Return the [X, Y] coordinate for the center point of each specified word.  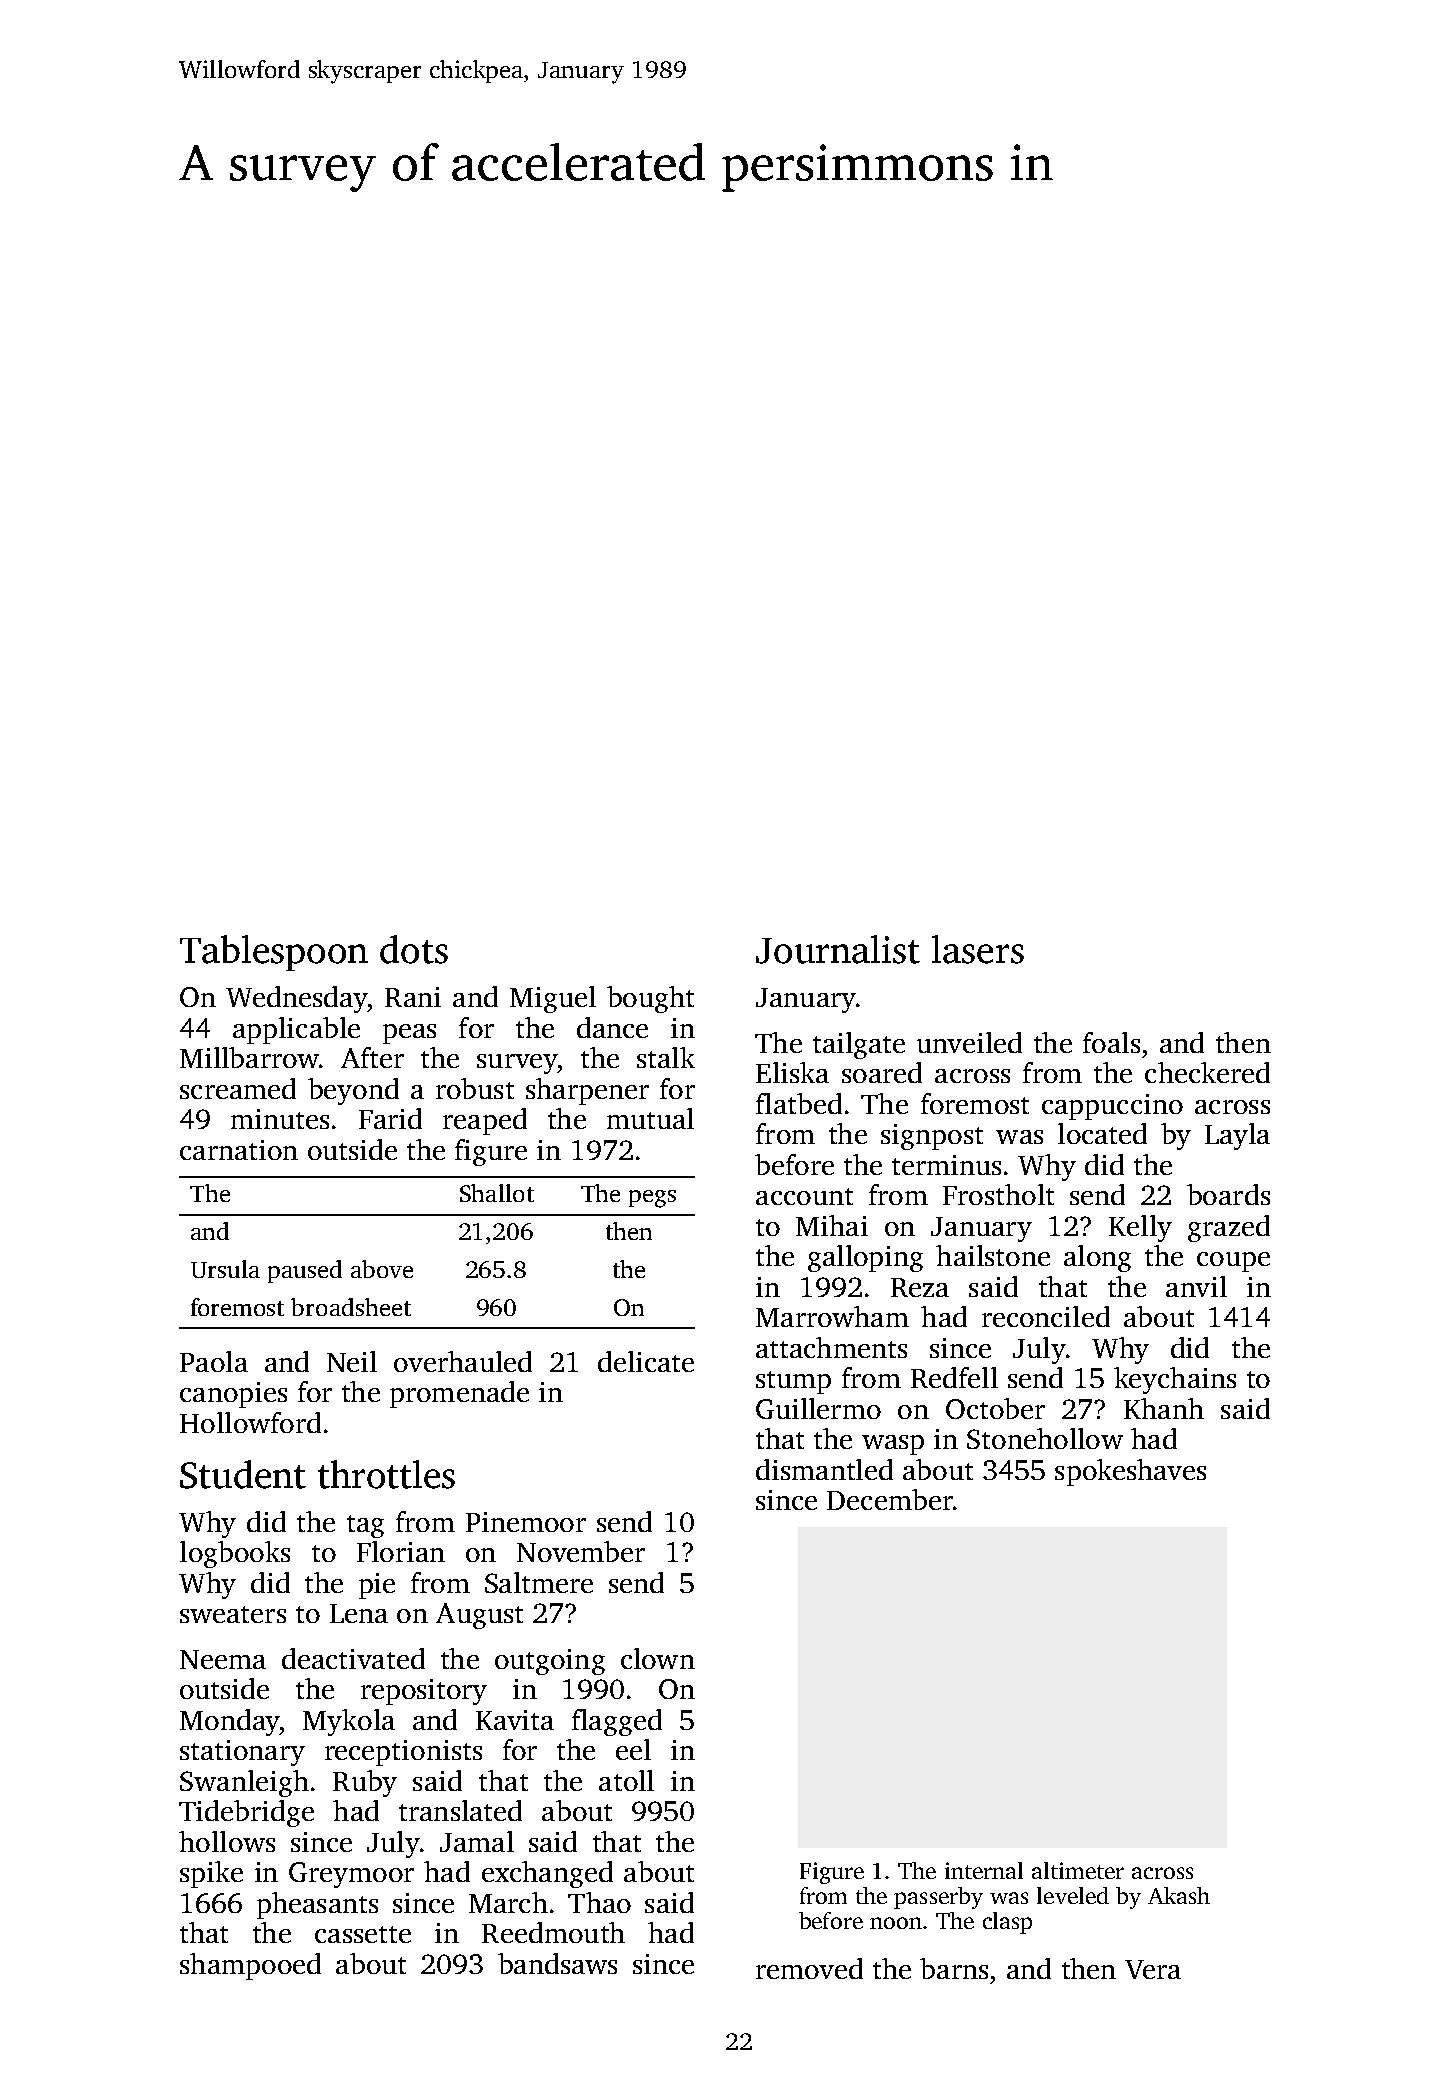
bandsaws [557, 1963]
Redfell [954, 1377]
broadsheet [351, 1307]
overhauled [463, 1361]
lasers [978, 949]
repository [424, 1692]
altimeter [1078, 1870]
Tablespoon [274, 953]
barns [954, 1968]
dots [414, 949]
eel [633, 1749]
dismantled [824, 1469]
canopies [233, 1395]
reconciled [1046, 1316]
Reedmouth [553, 1932]
